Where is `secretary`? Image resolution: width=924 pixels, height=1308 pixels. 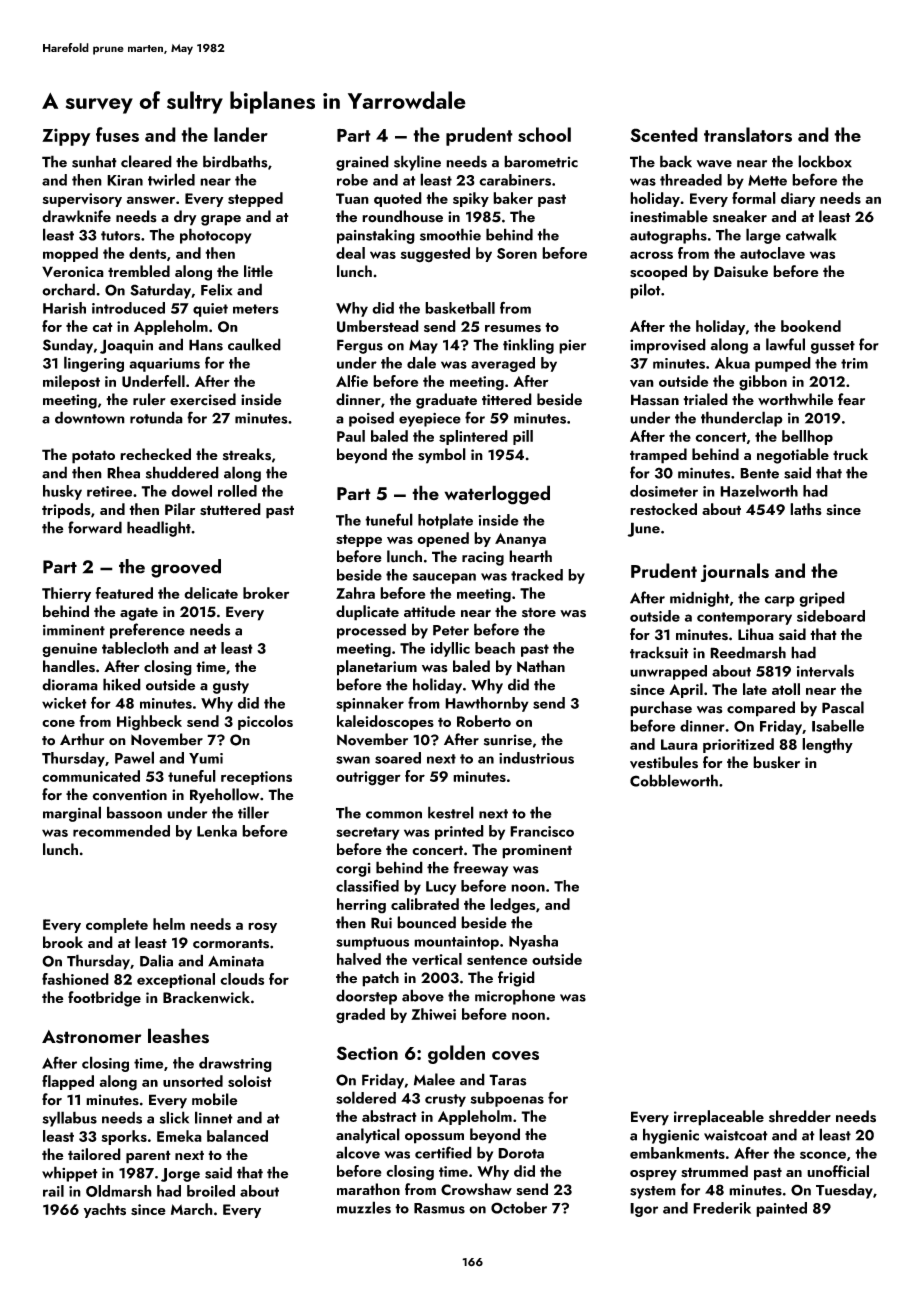
secretary is located at coordinates (368, 833).
